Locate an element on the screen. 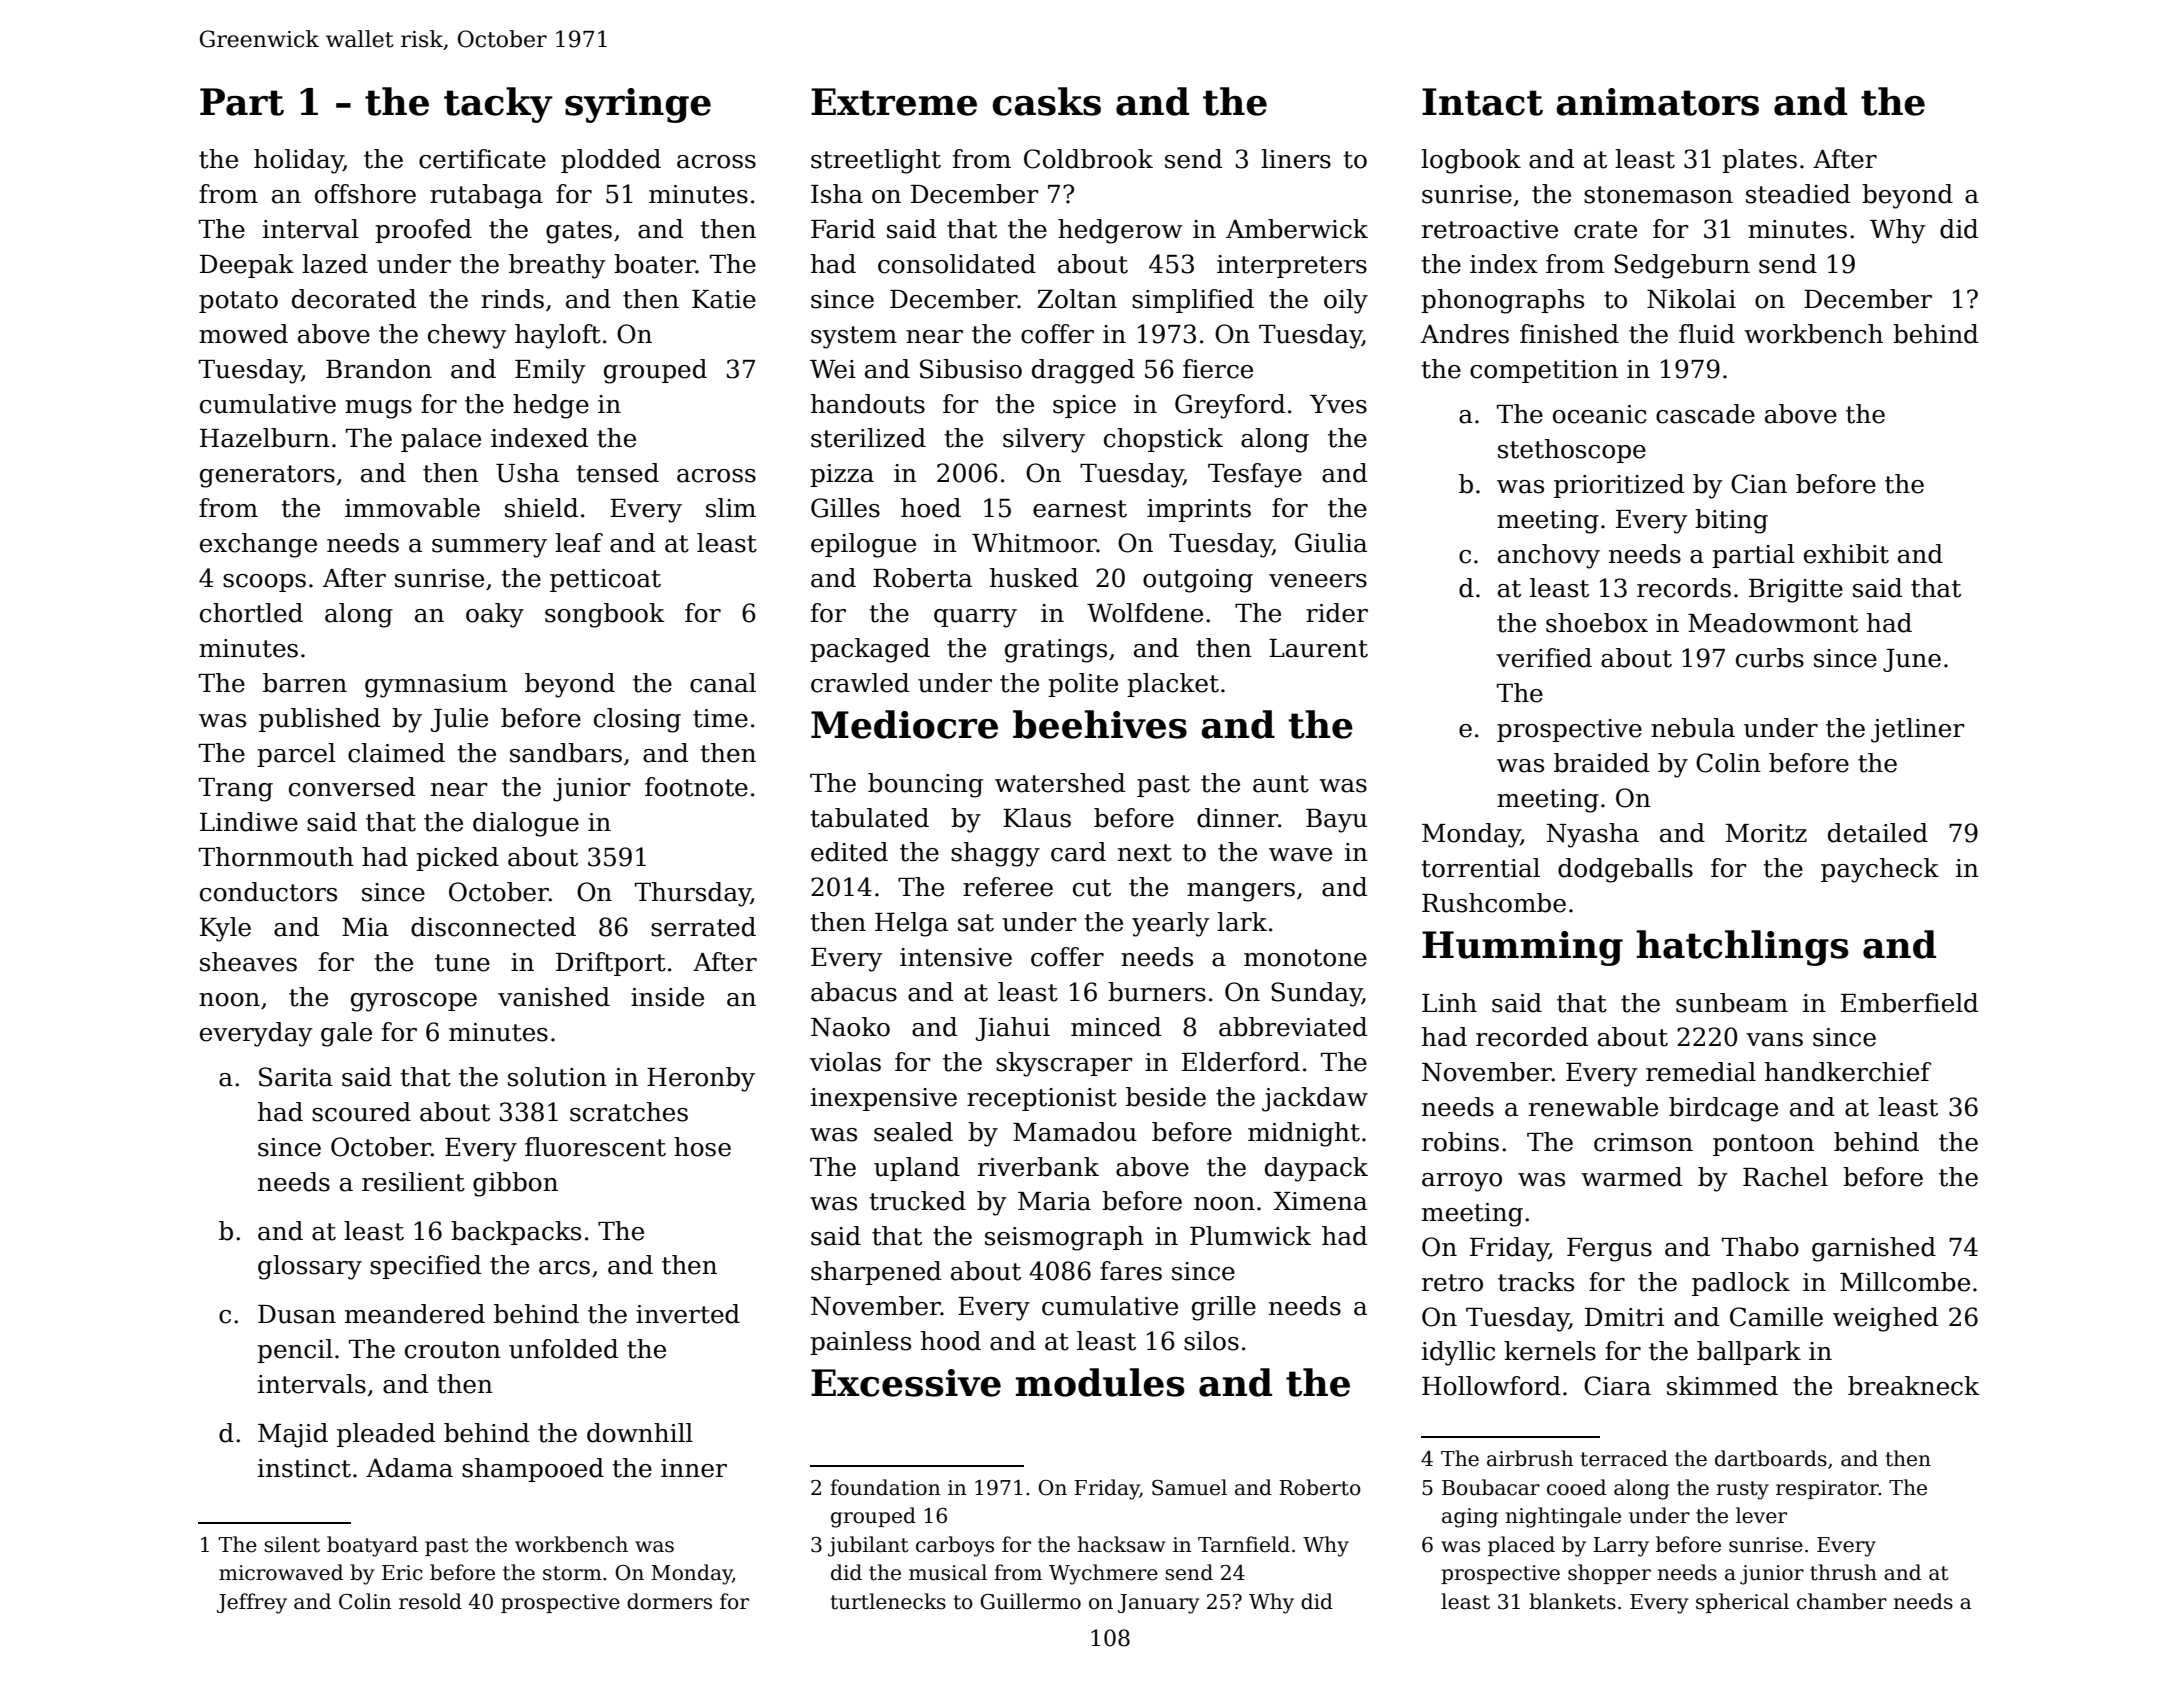 Image resolution: width=2178 pixels, height=1683 pixels. curbs is located at coordinates (1770, 658).
